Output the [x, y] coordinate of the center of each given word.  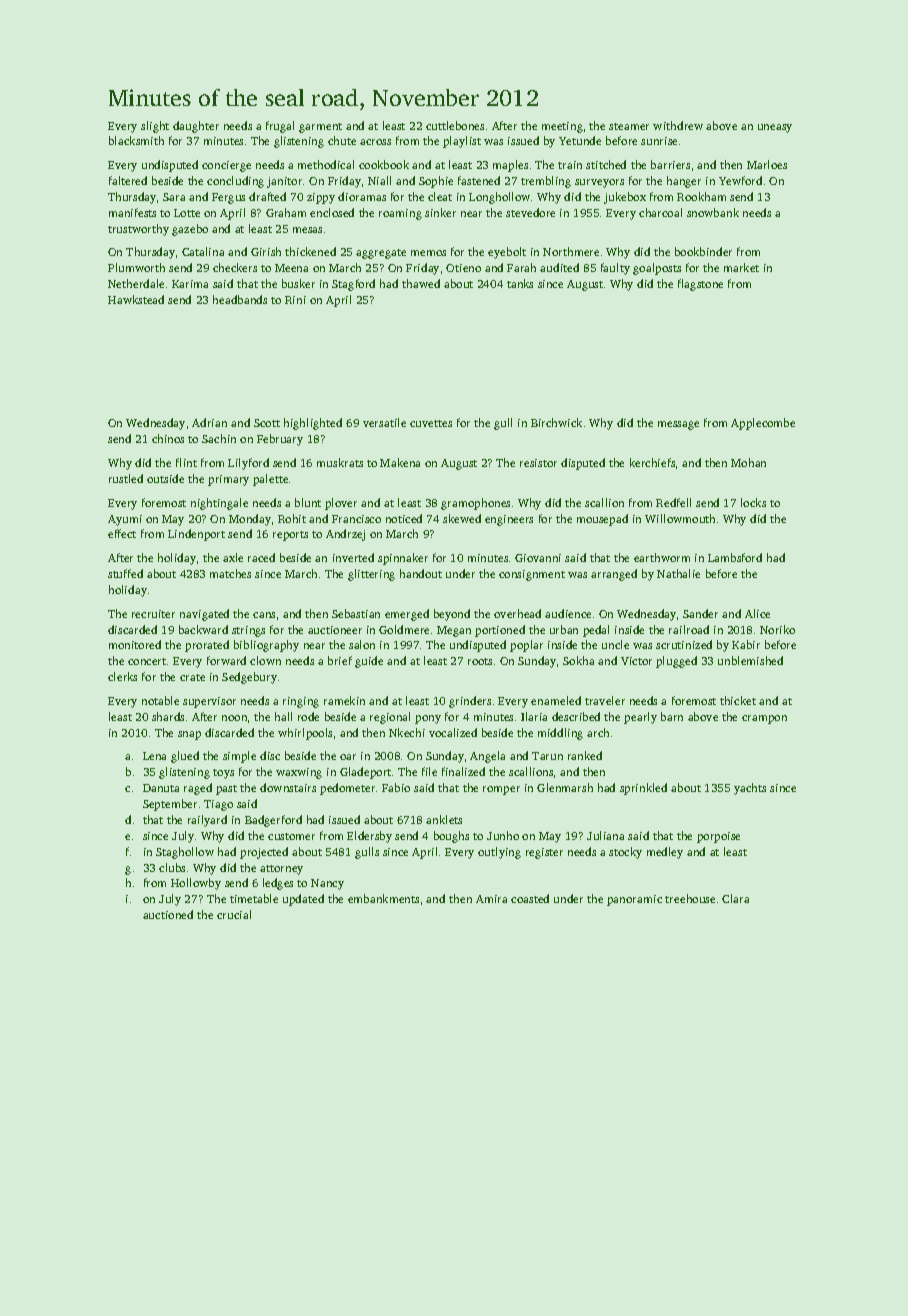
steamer [629, 126]
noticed [404, 518]
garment [320, 128]
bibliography [266, 646]
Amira [491, 899]
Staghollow [185, 853]
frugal [280, 127]
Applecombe [763, 424]
